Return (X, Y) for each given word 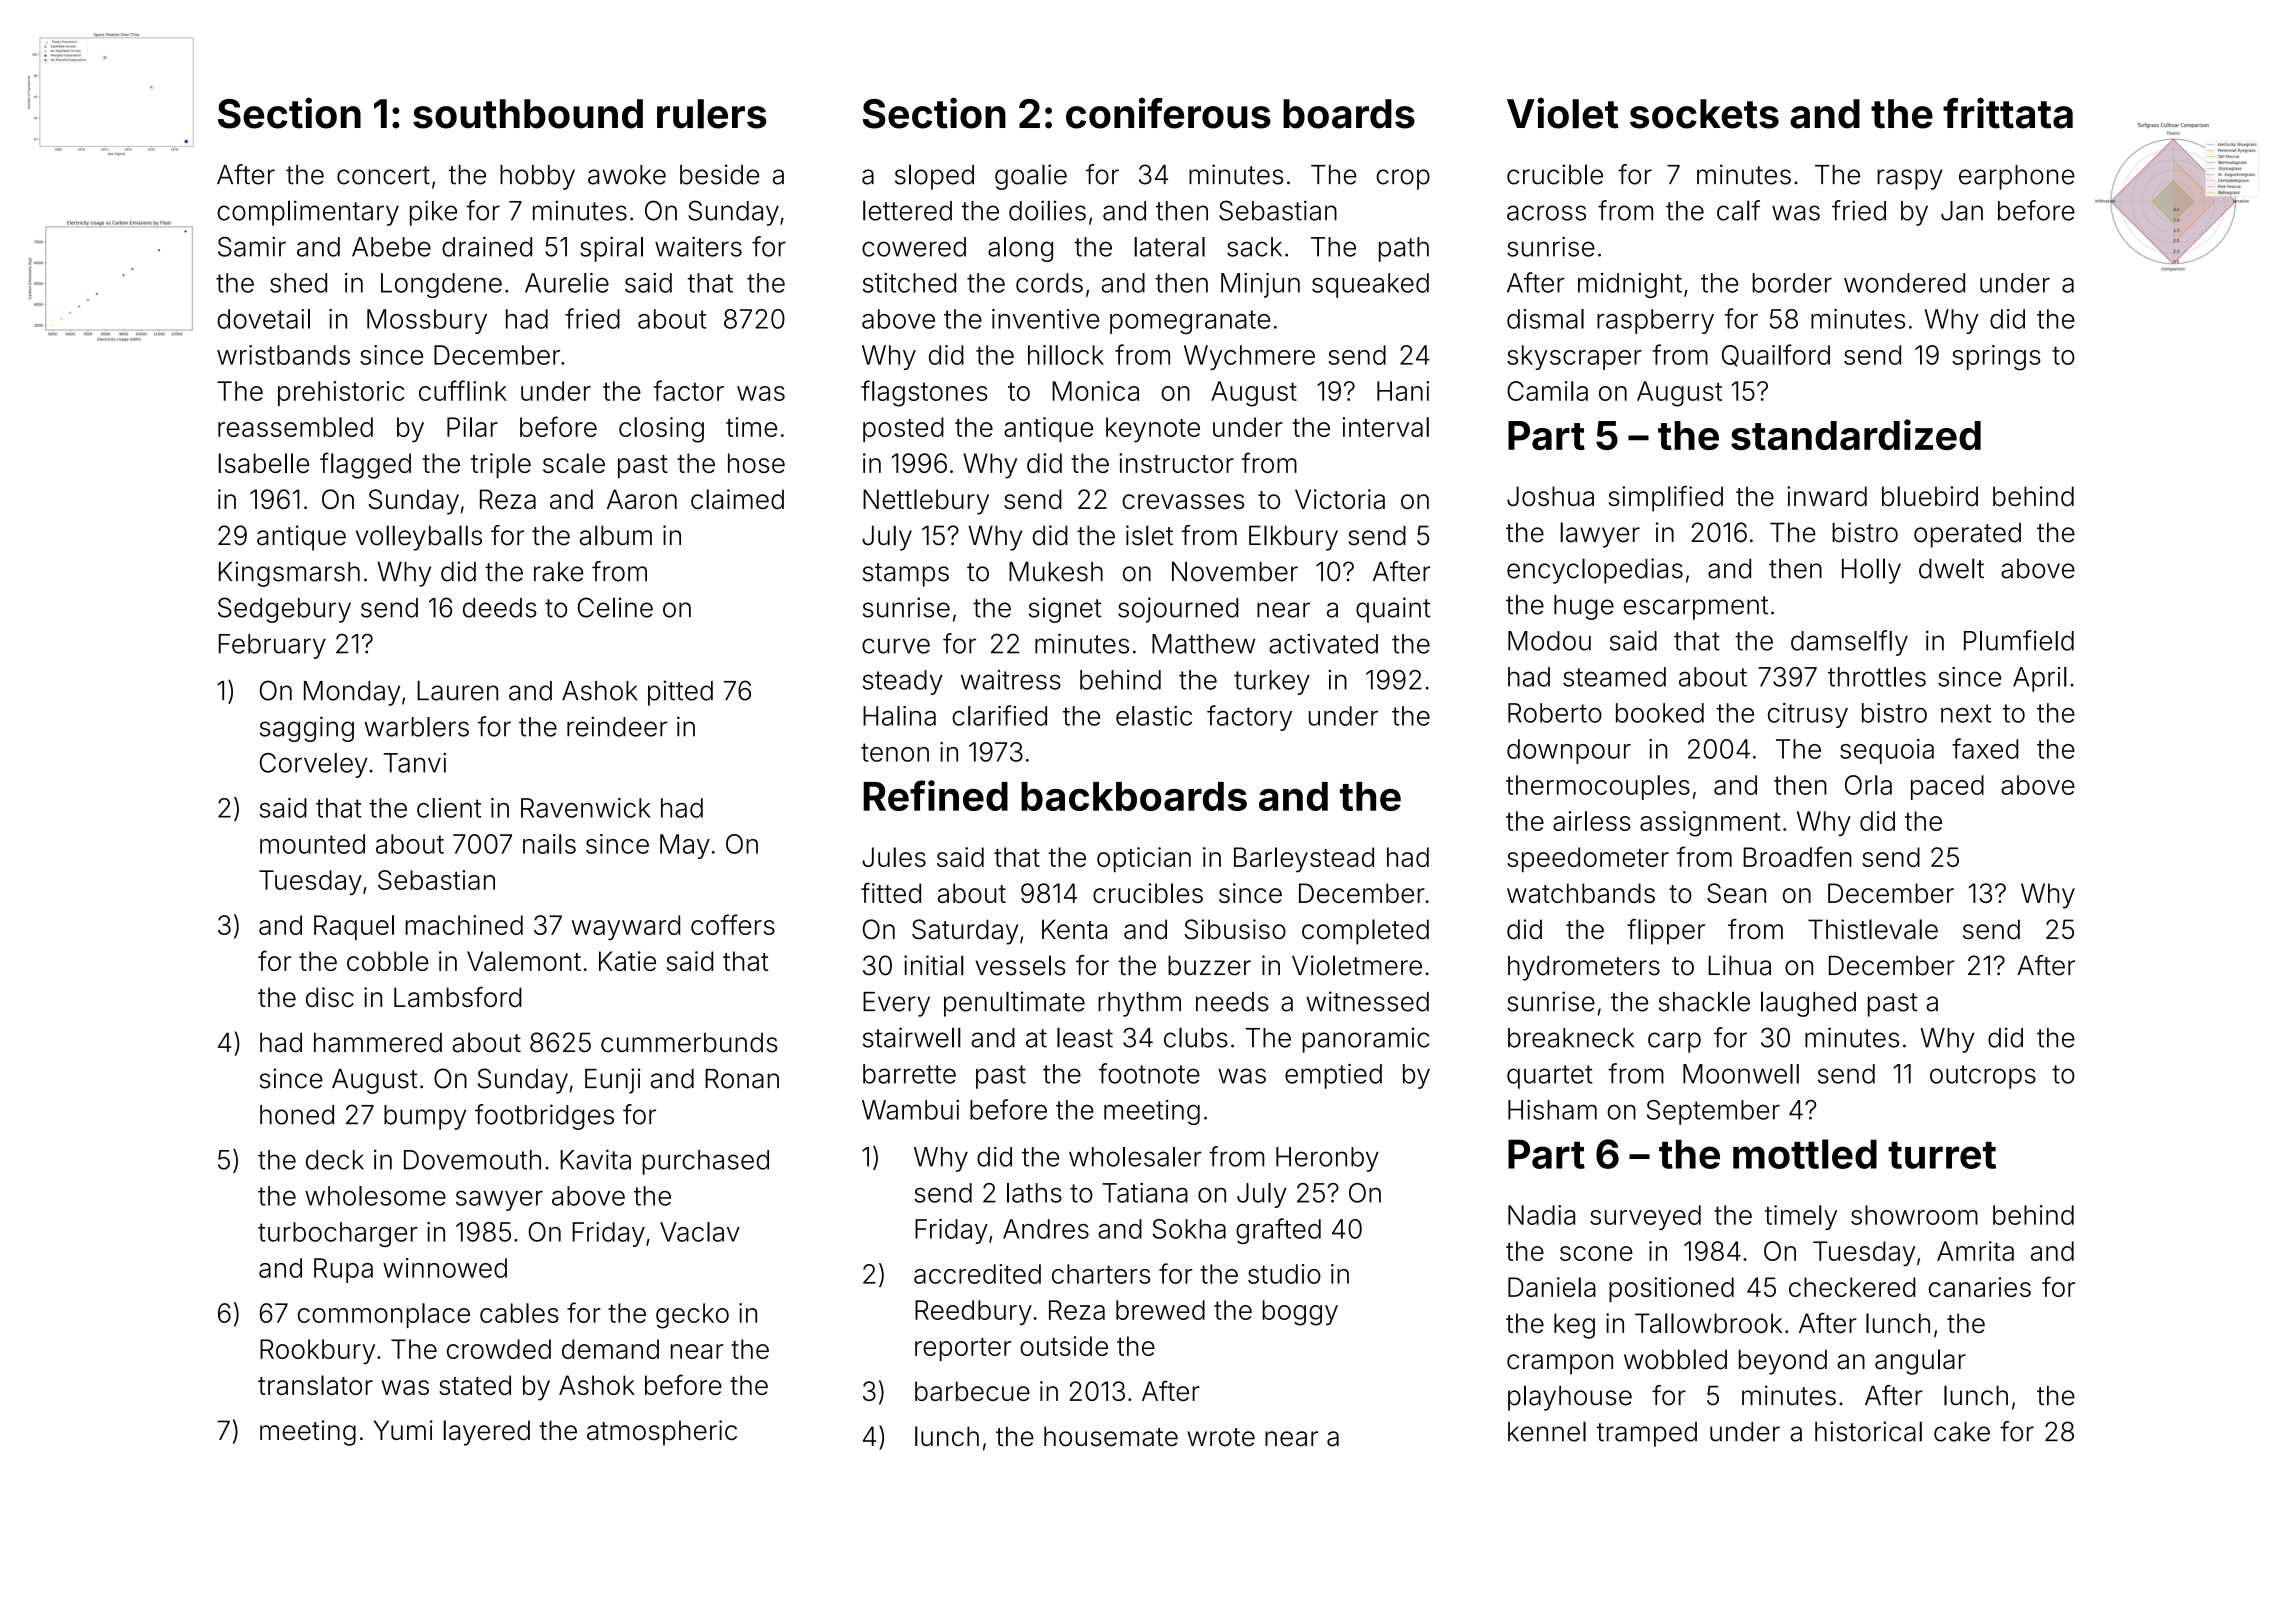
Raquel (354, 927)
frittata (2008, 113)
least (1085, 1037)
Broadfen (1797, 856)
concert (383, 175)
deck (335, 1160)
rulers (712, 114)
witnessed (1367, 1001)
